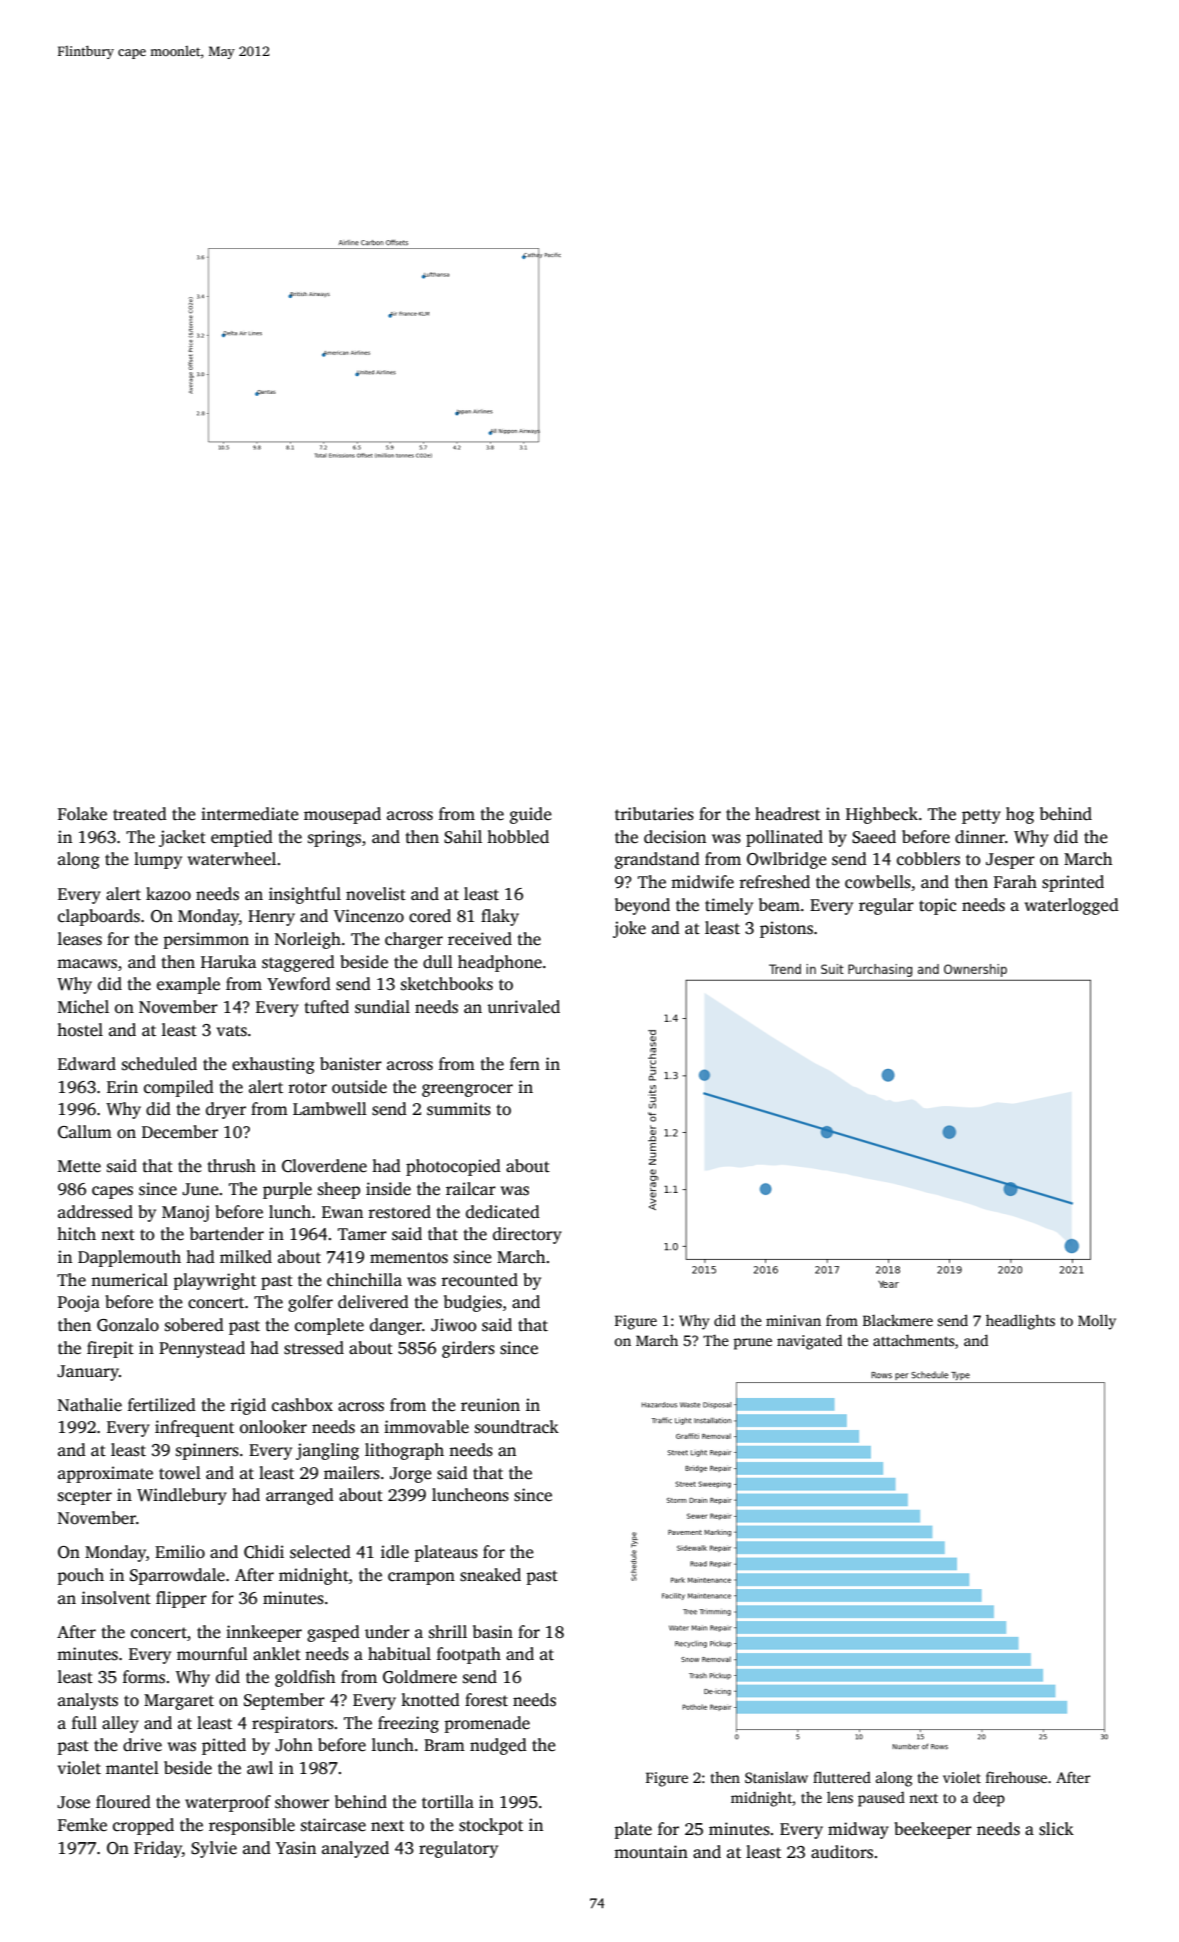  What do you see at coordinates (531, 815) in the screenshot?
I see `guide` at bounding box center [531, 815].
